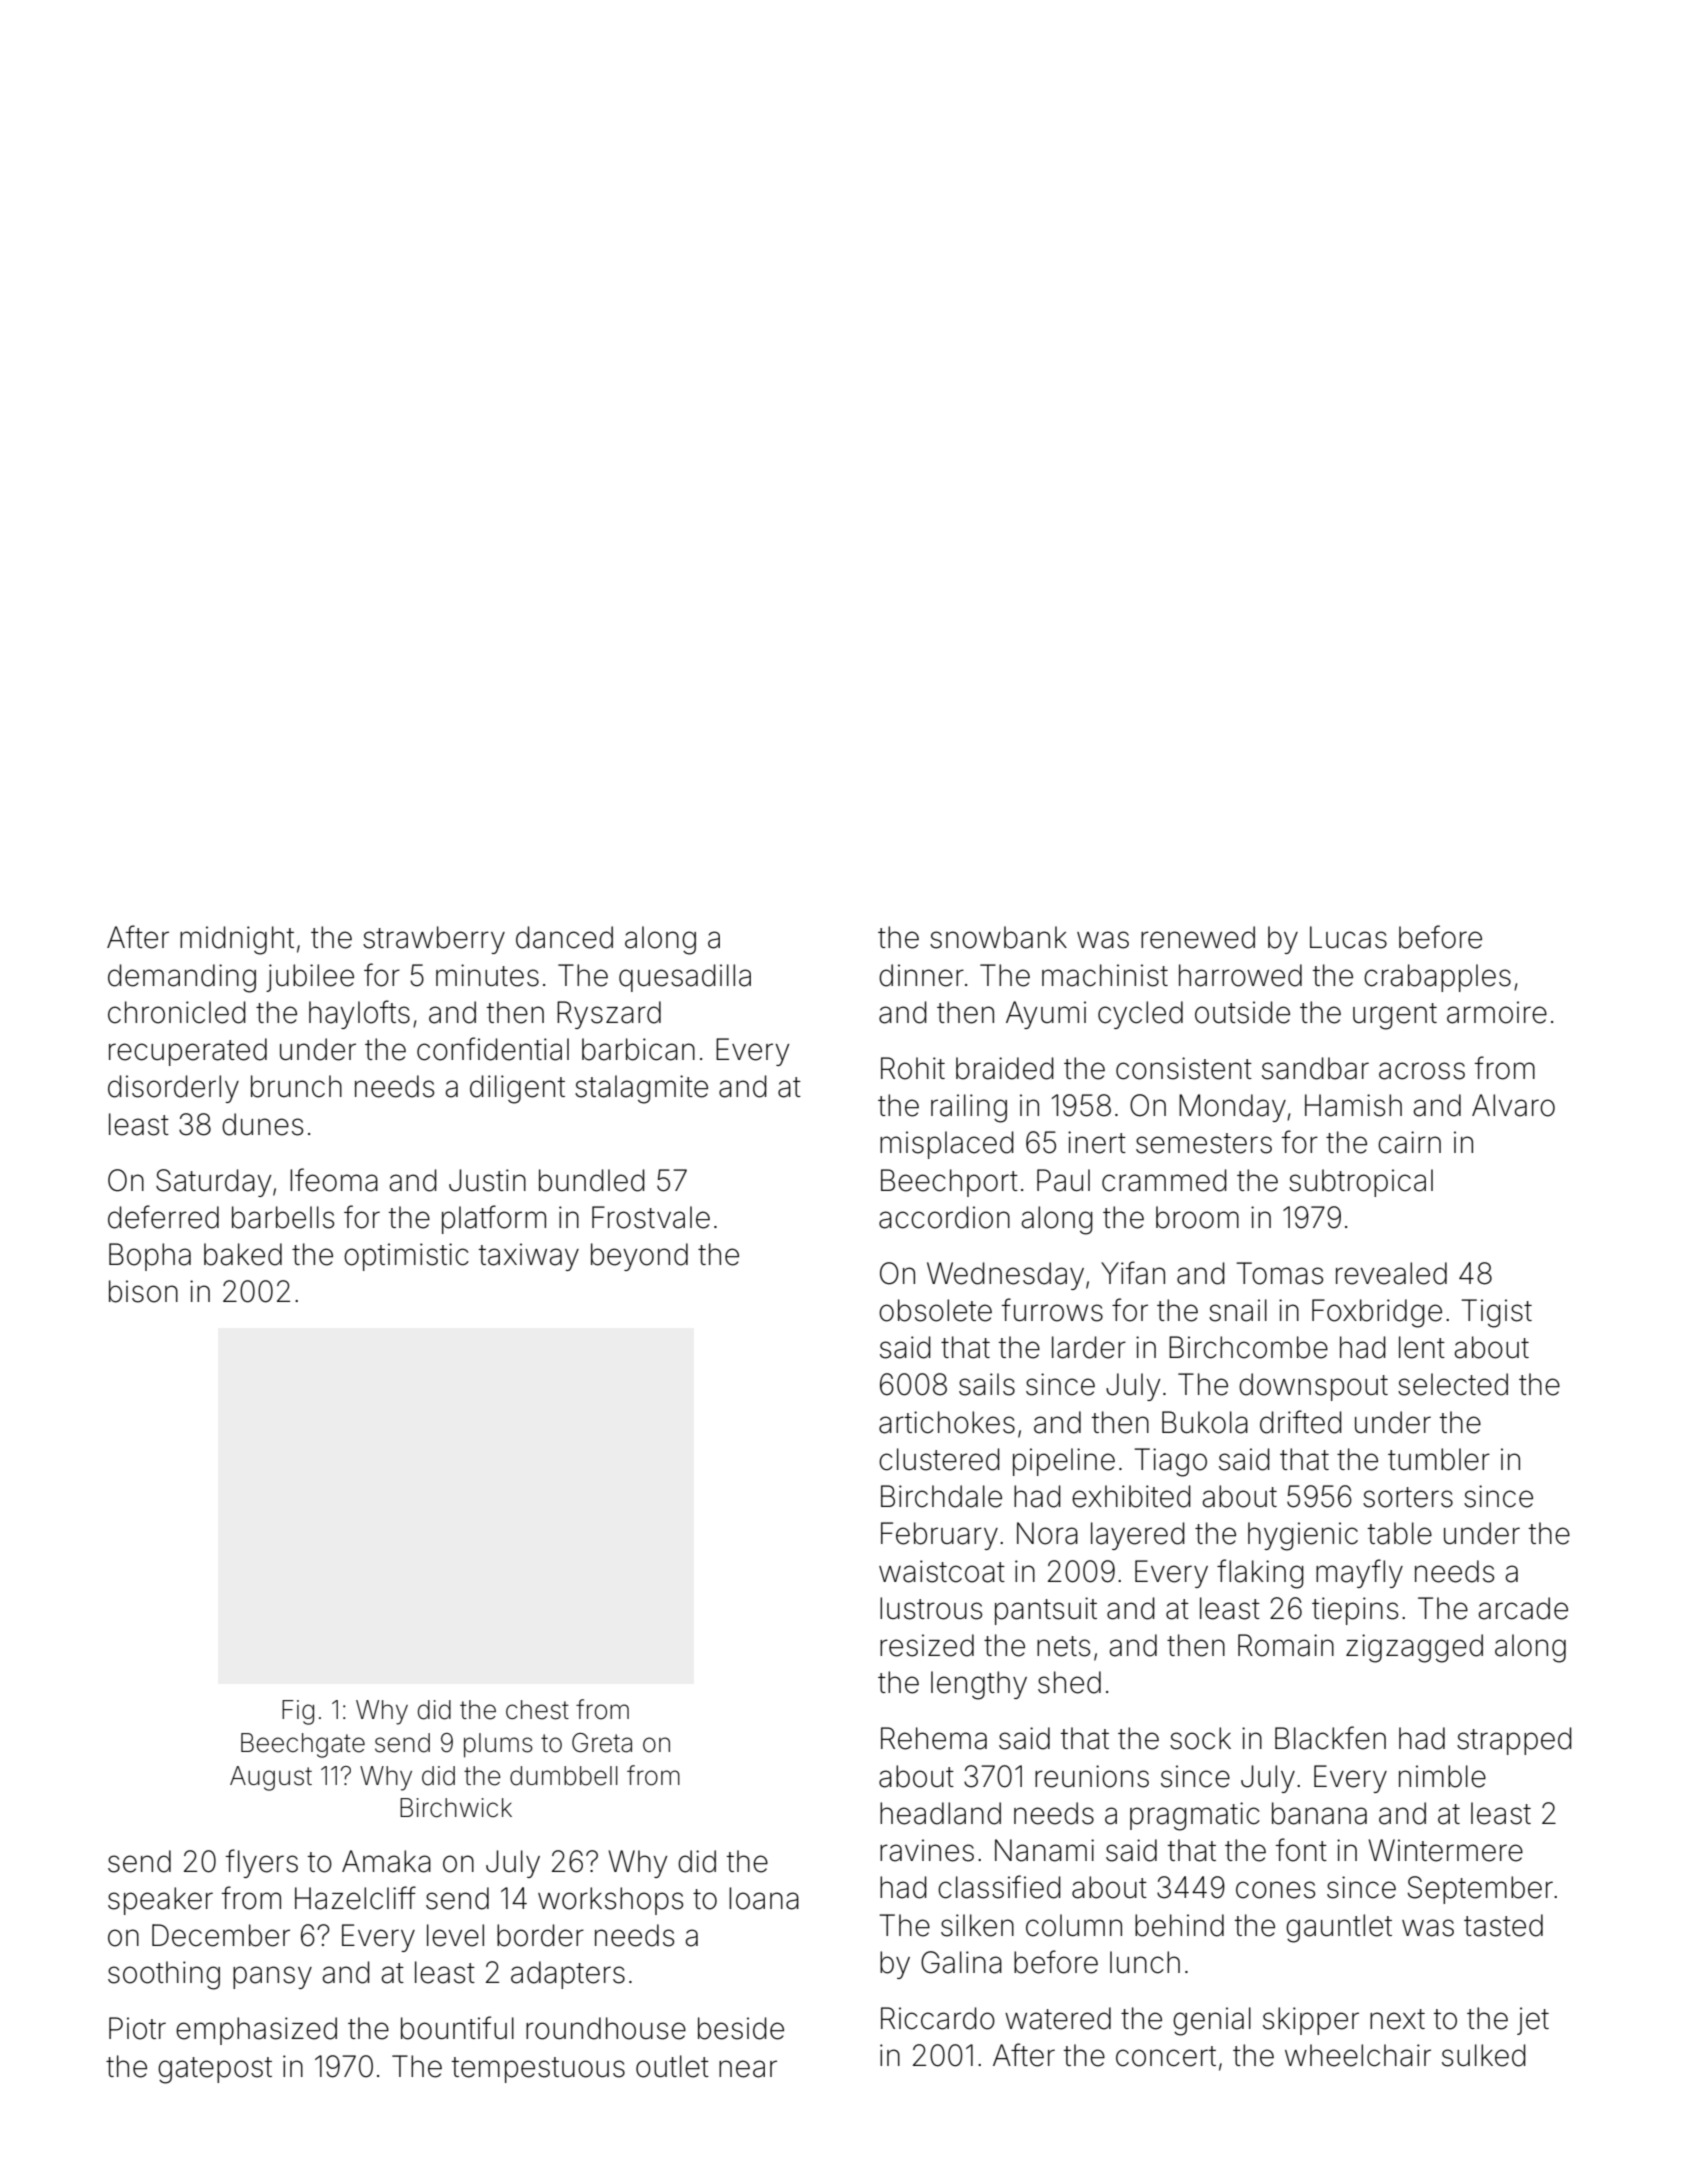  What do you see at coordinates (940, 1813) in the screenshot?
I see `headland` at bounding box center [940, 1813].
